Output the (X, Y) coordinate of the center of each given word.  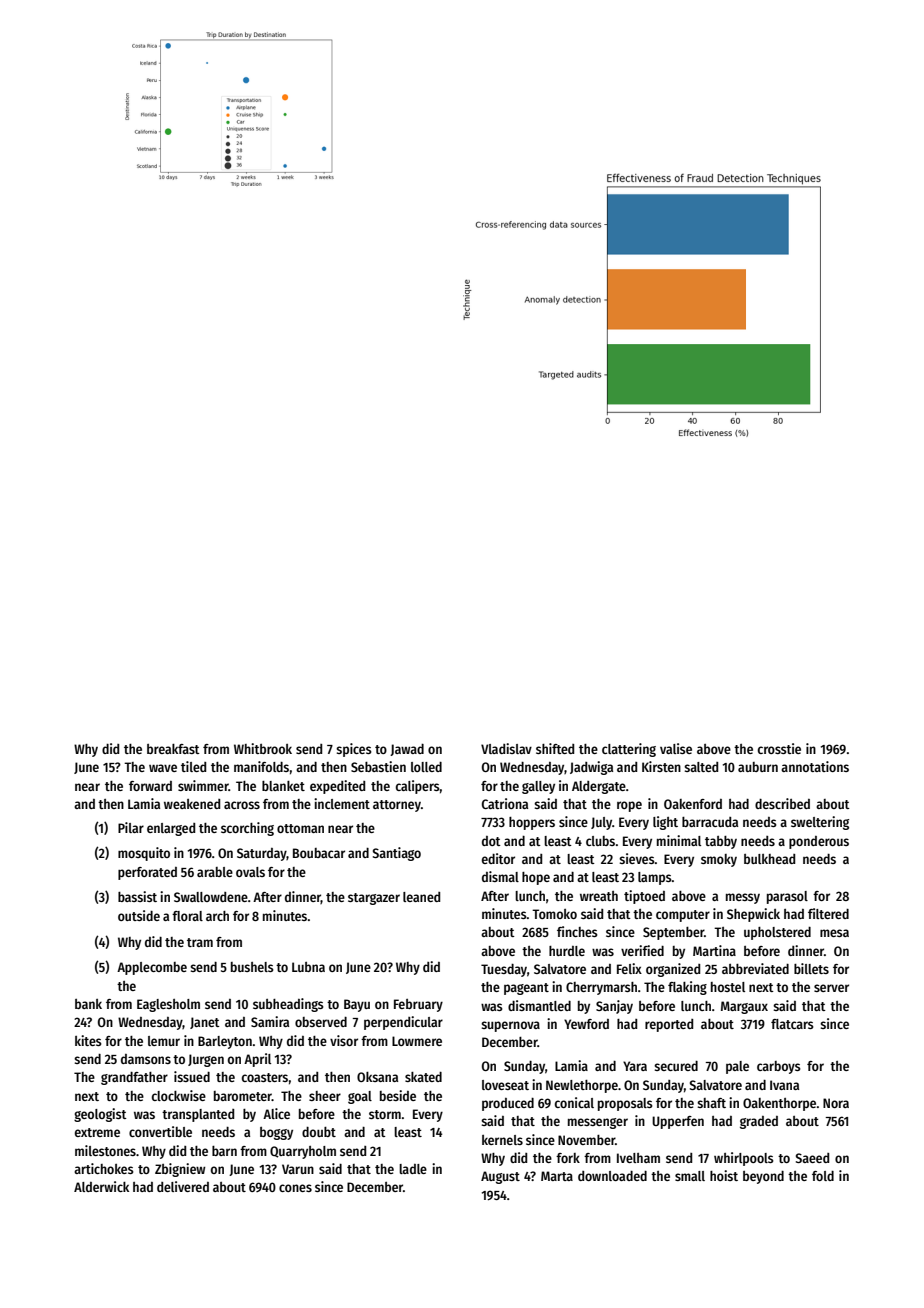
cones (295, 1188)
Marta (557, 1176)
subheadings (288, 1005)
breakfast (173, 749)
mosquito (144, 854)
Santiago (397, 854)
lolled (426, 767)
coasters (265, 1077)
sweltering (820, 823)
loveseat (505, 1085)
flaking (687, 988)
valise (676, 748)
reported (669, 1025)
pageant (526, 989)
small (690, 1176)
